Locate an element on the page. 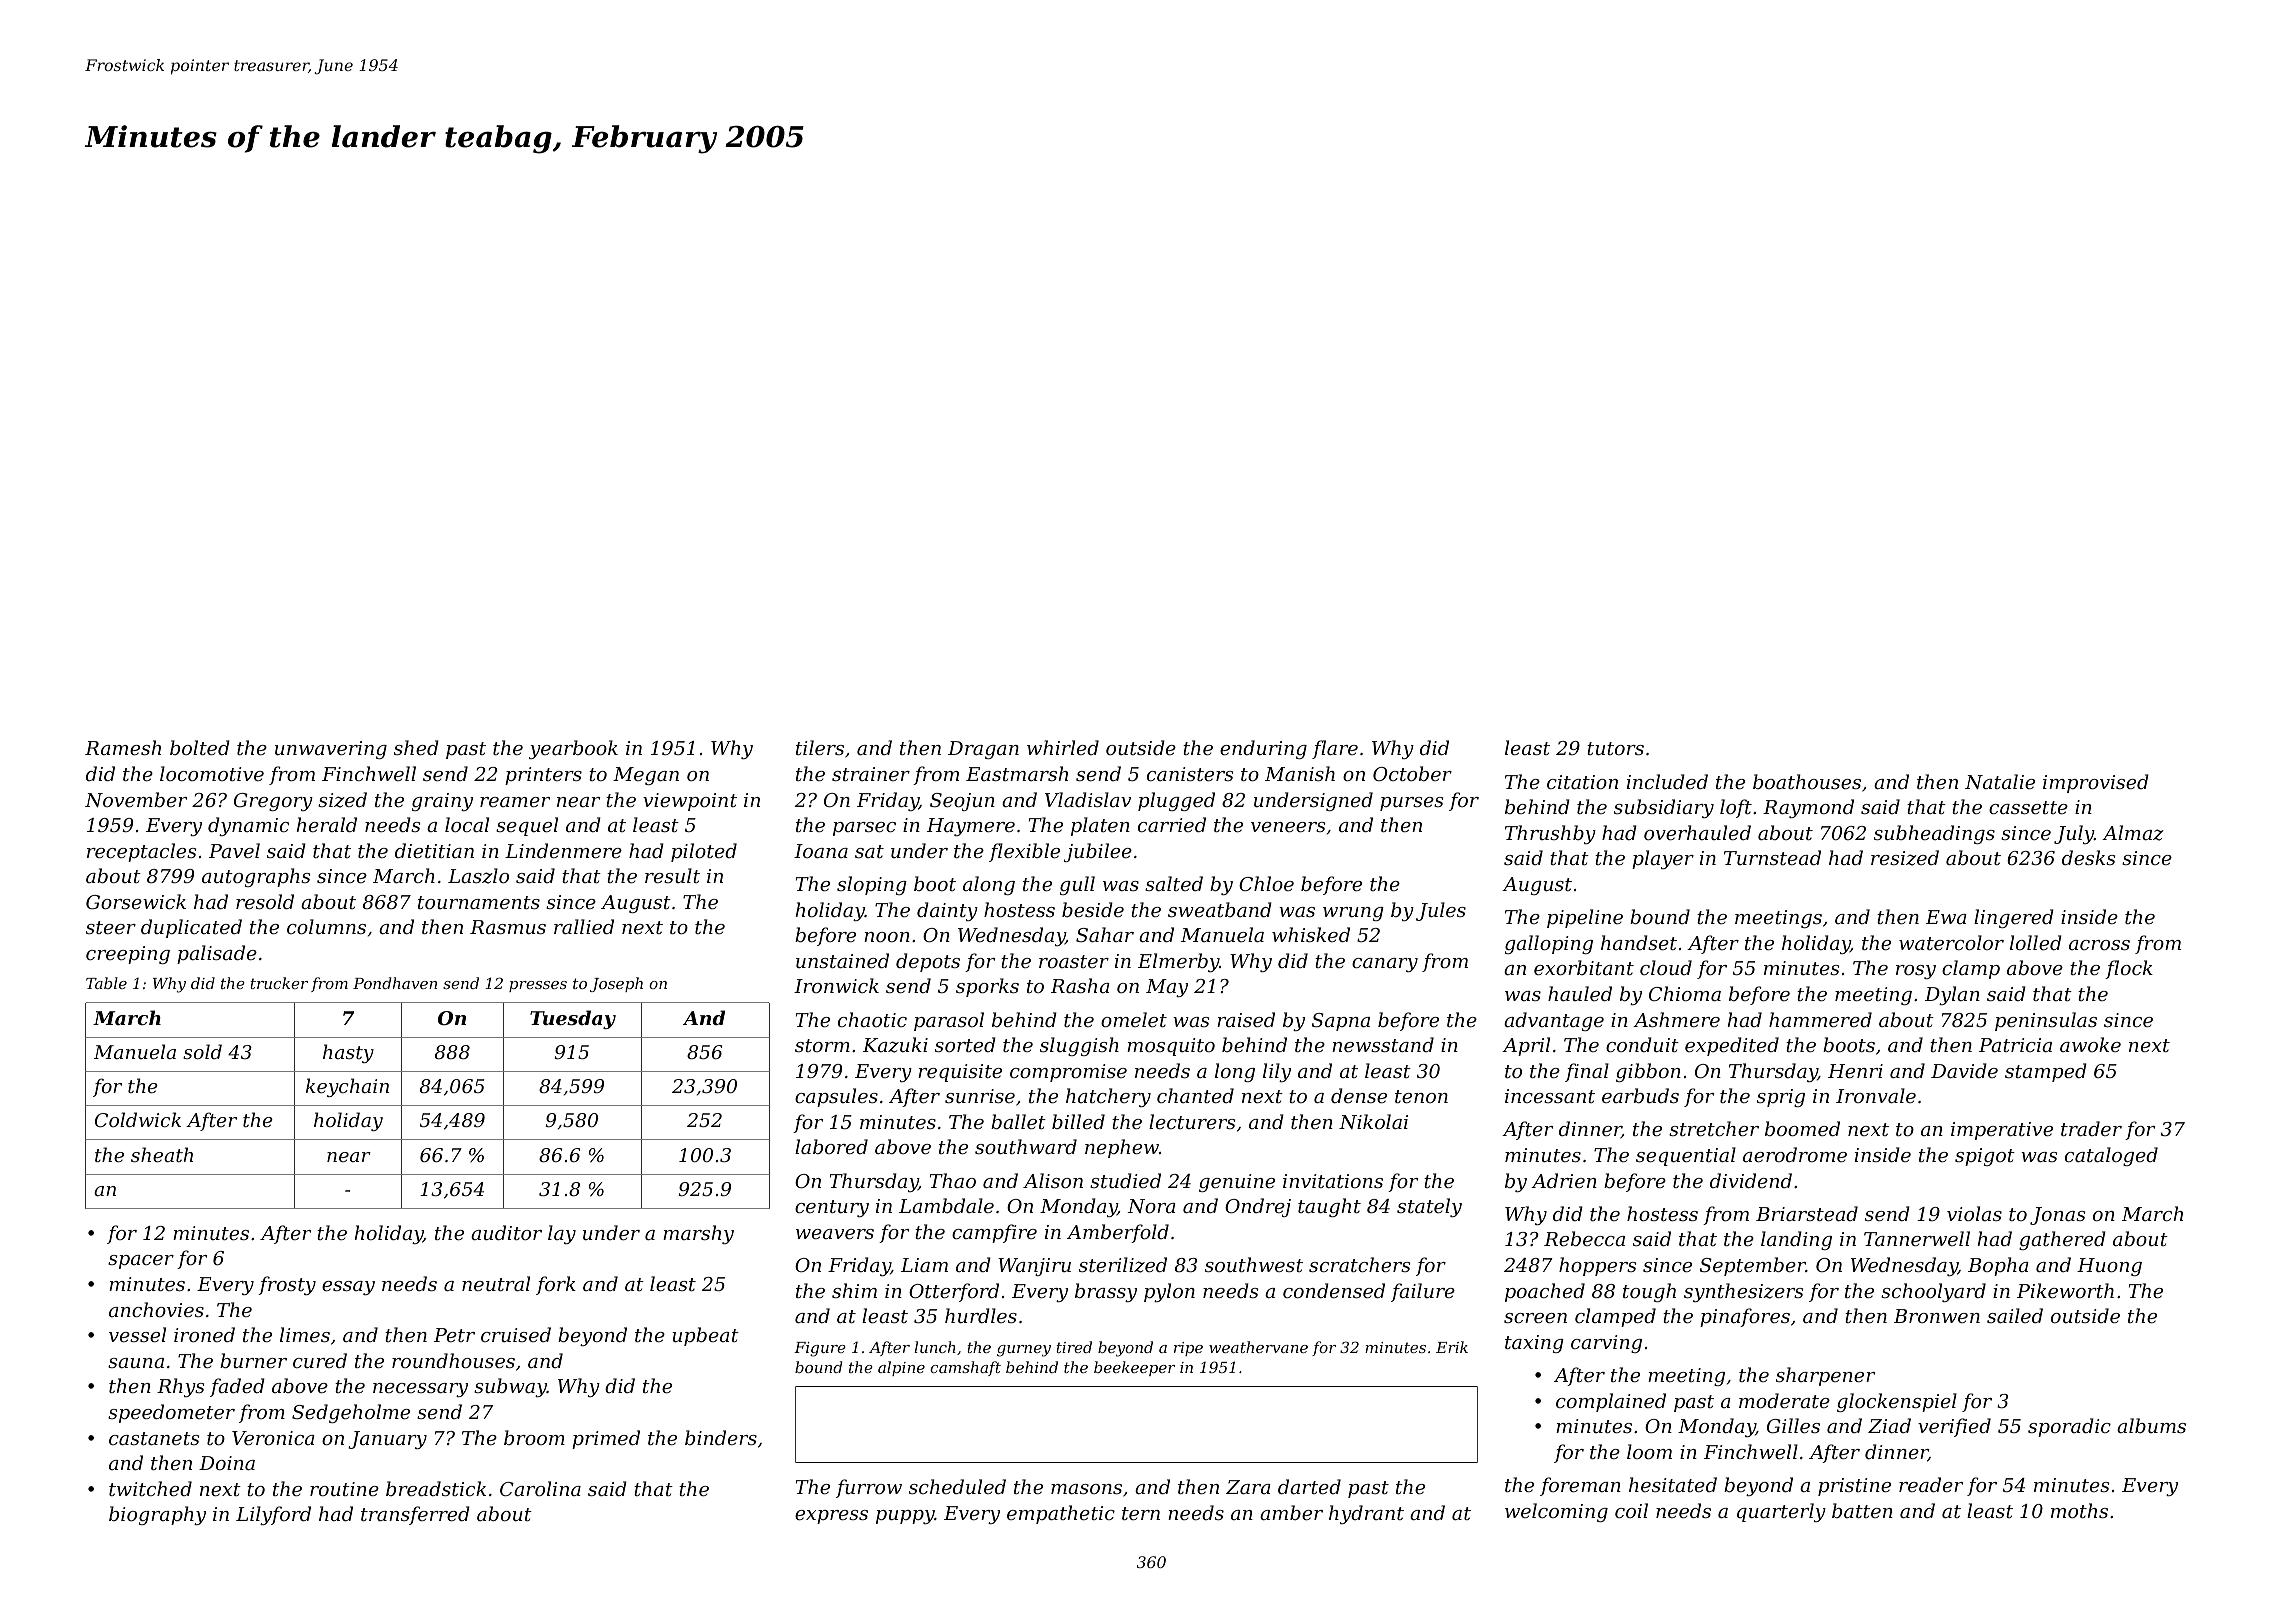 This image has width=2273, height=1607. ripe is located at coordinates (1188, 1349).
